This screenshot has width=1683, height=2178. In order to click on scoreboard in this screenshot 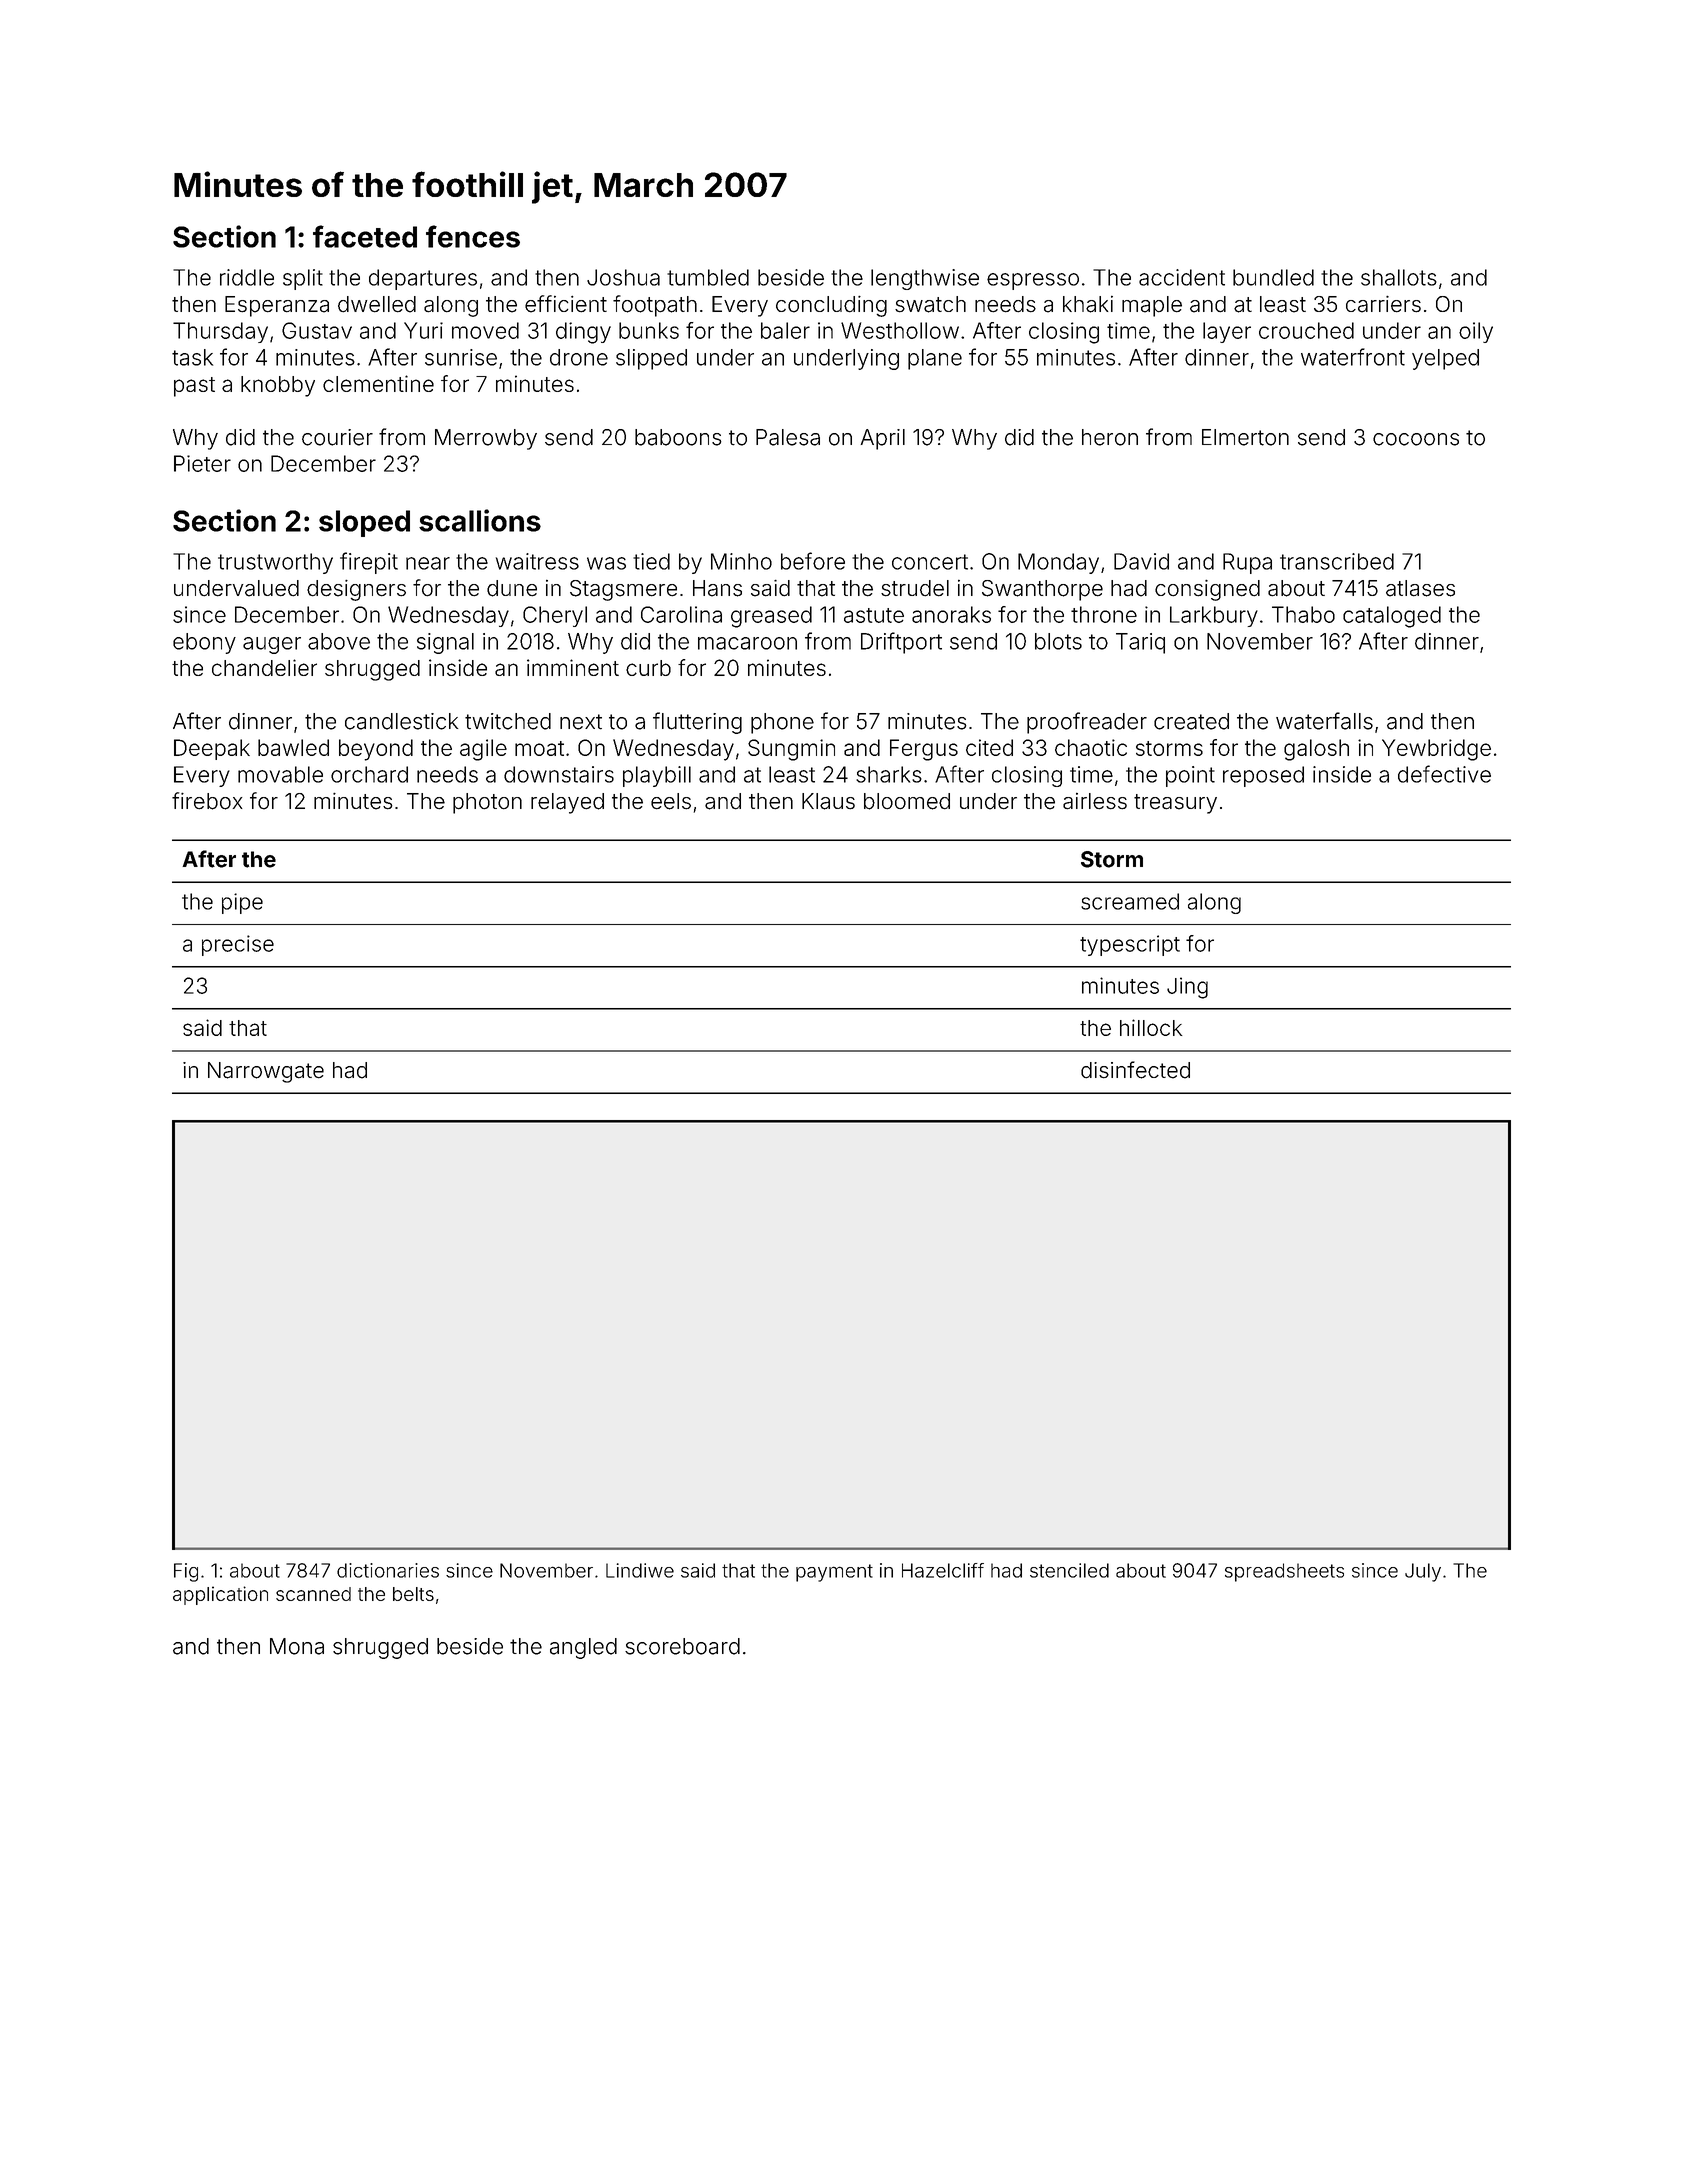, I will do `click(682, 1646)`.
